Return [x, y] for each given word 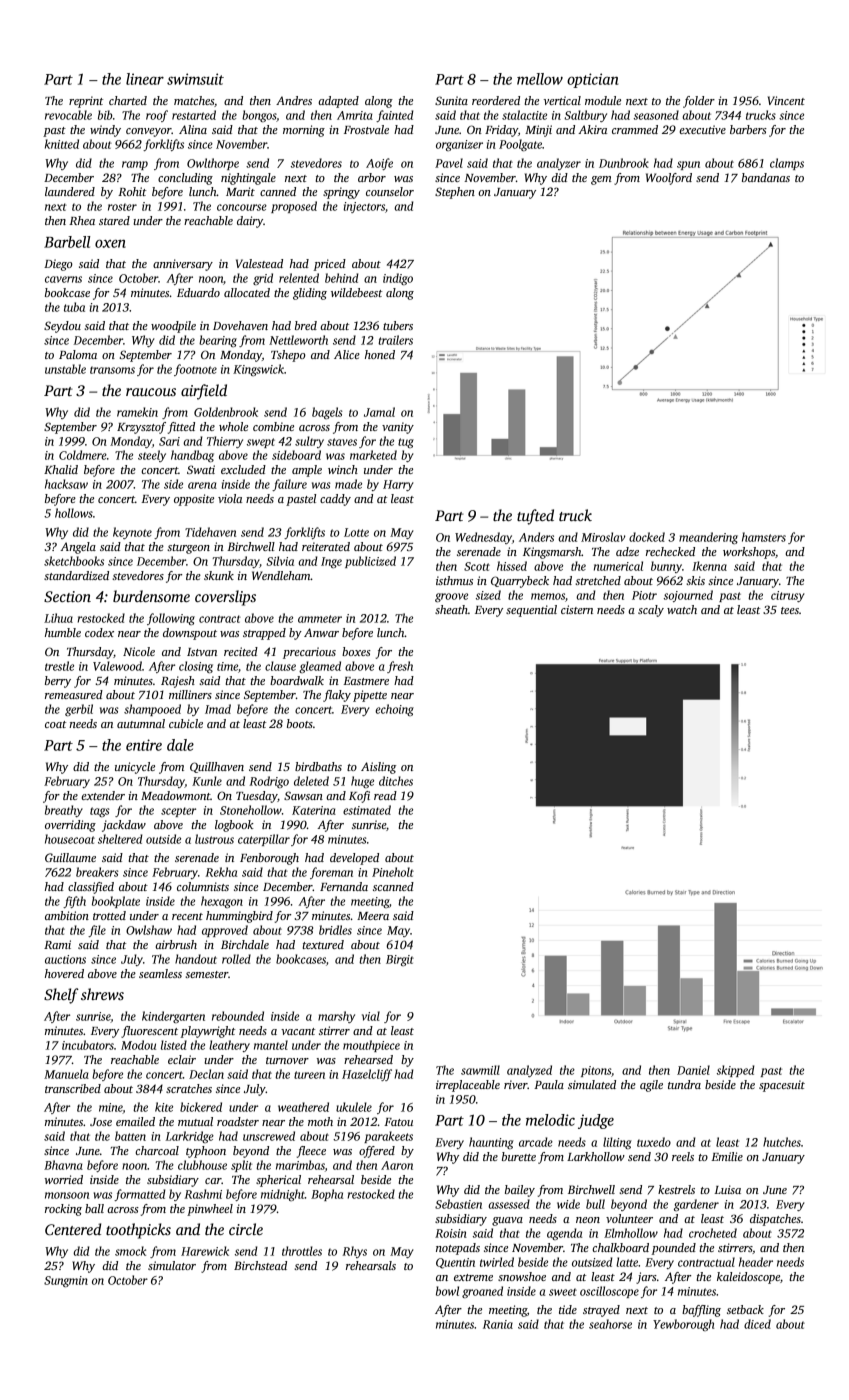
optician [592, 80]
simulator [172, 1265]
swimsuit [195, 79]
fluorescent [149, 1032]
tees [790, 610]
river [516, 1084]
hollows [74, 513]
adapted [338, 102]
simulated [592, 1084]
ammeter [320, 619]
